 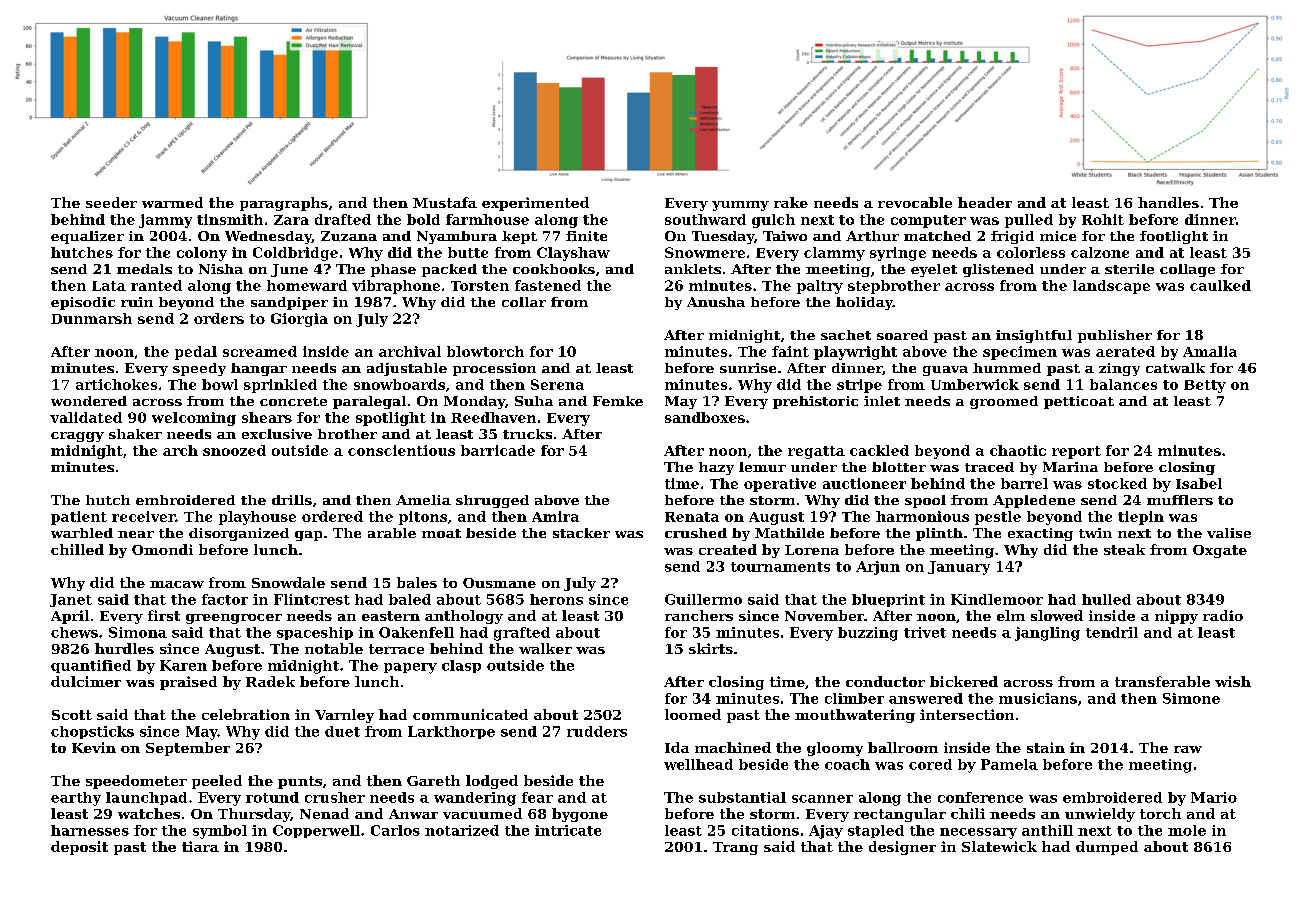 I want to click on Guillermo, so click(x=703, y=599).
